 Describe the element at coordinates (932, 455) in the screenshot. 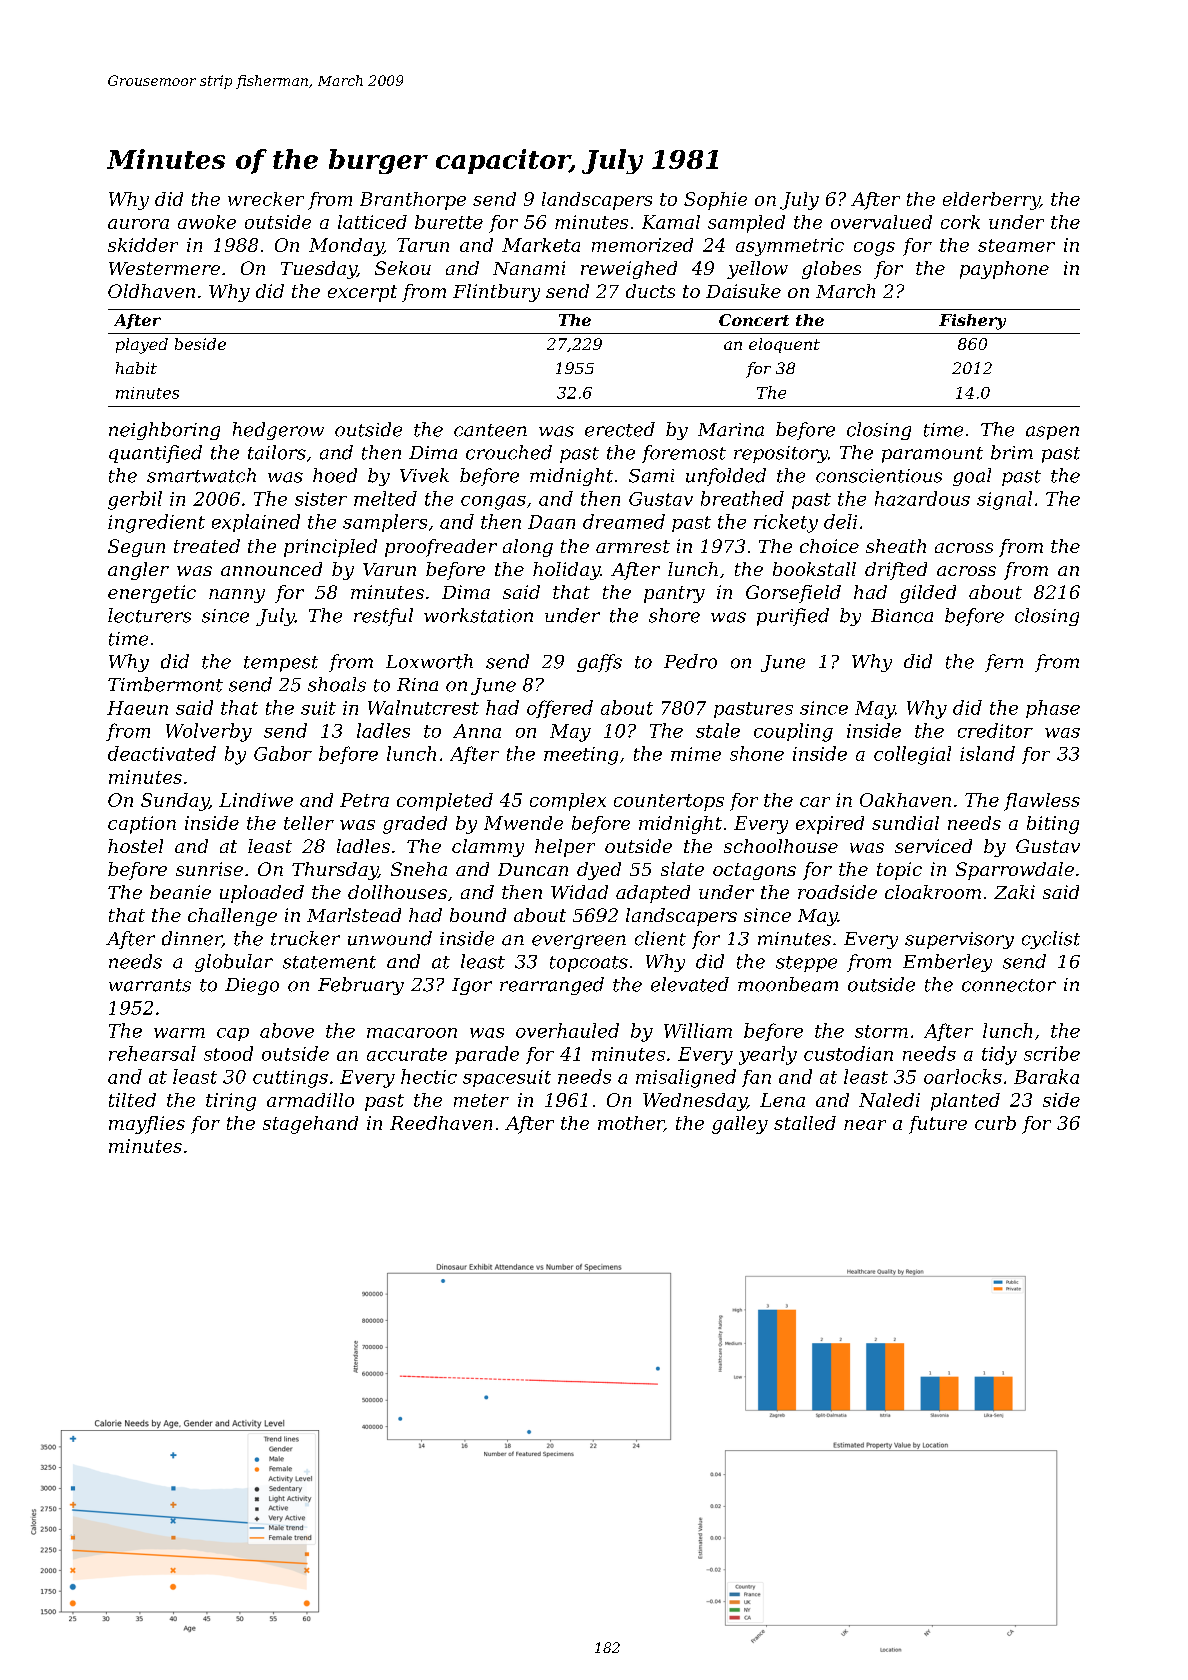

I see `paramount` at that location.
